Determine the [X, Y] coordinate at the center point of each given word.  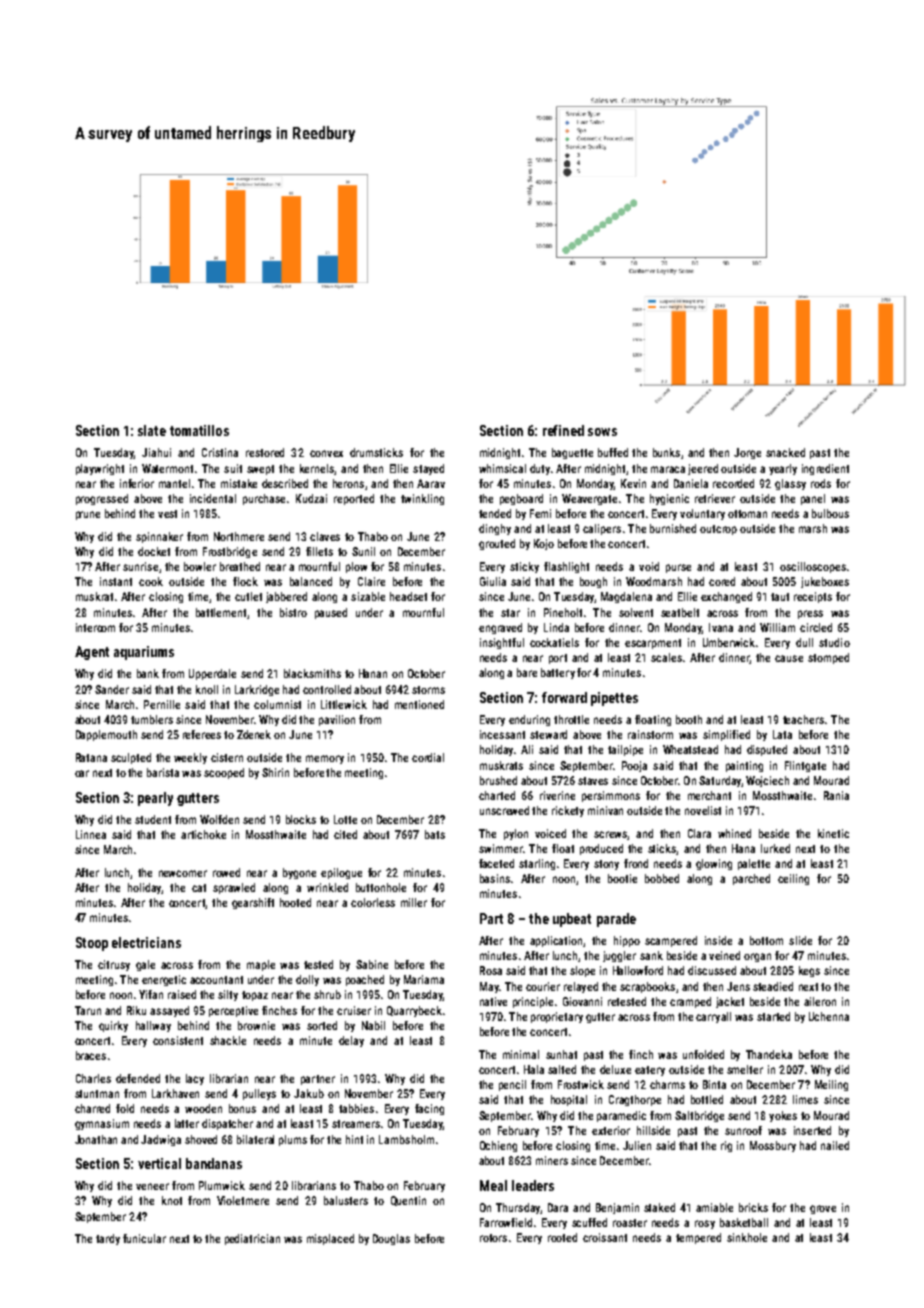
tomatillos [199, 430]
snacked [785, 452]
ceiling [793, 879]
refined [563, 430]
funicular [144, 1238]
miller [414, 902]
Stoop [92, 944]
